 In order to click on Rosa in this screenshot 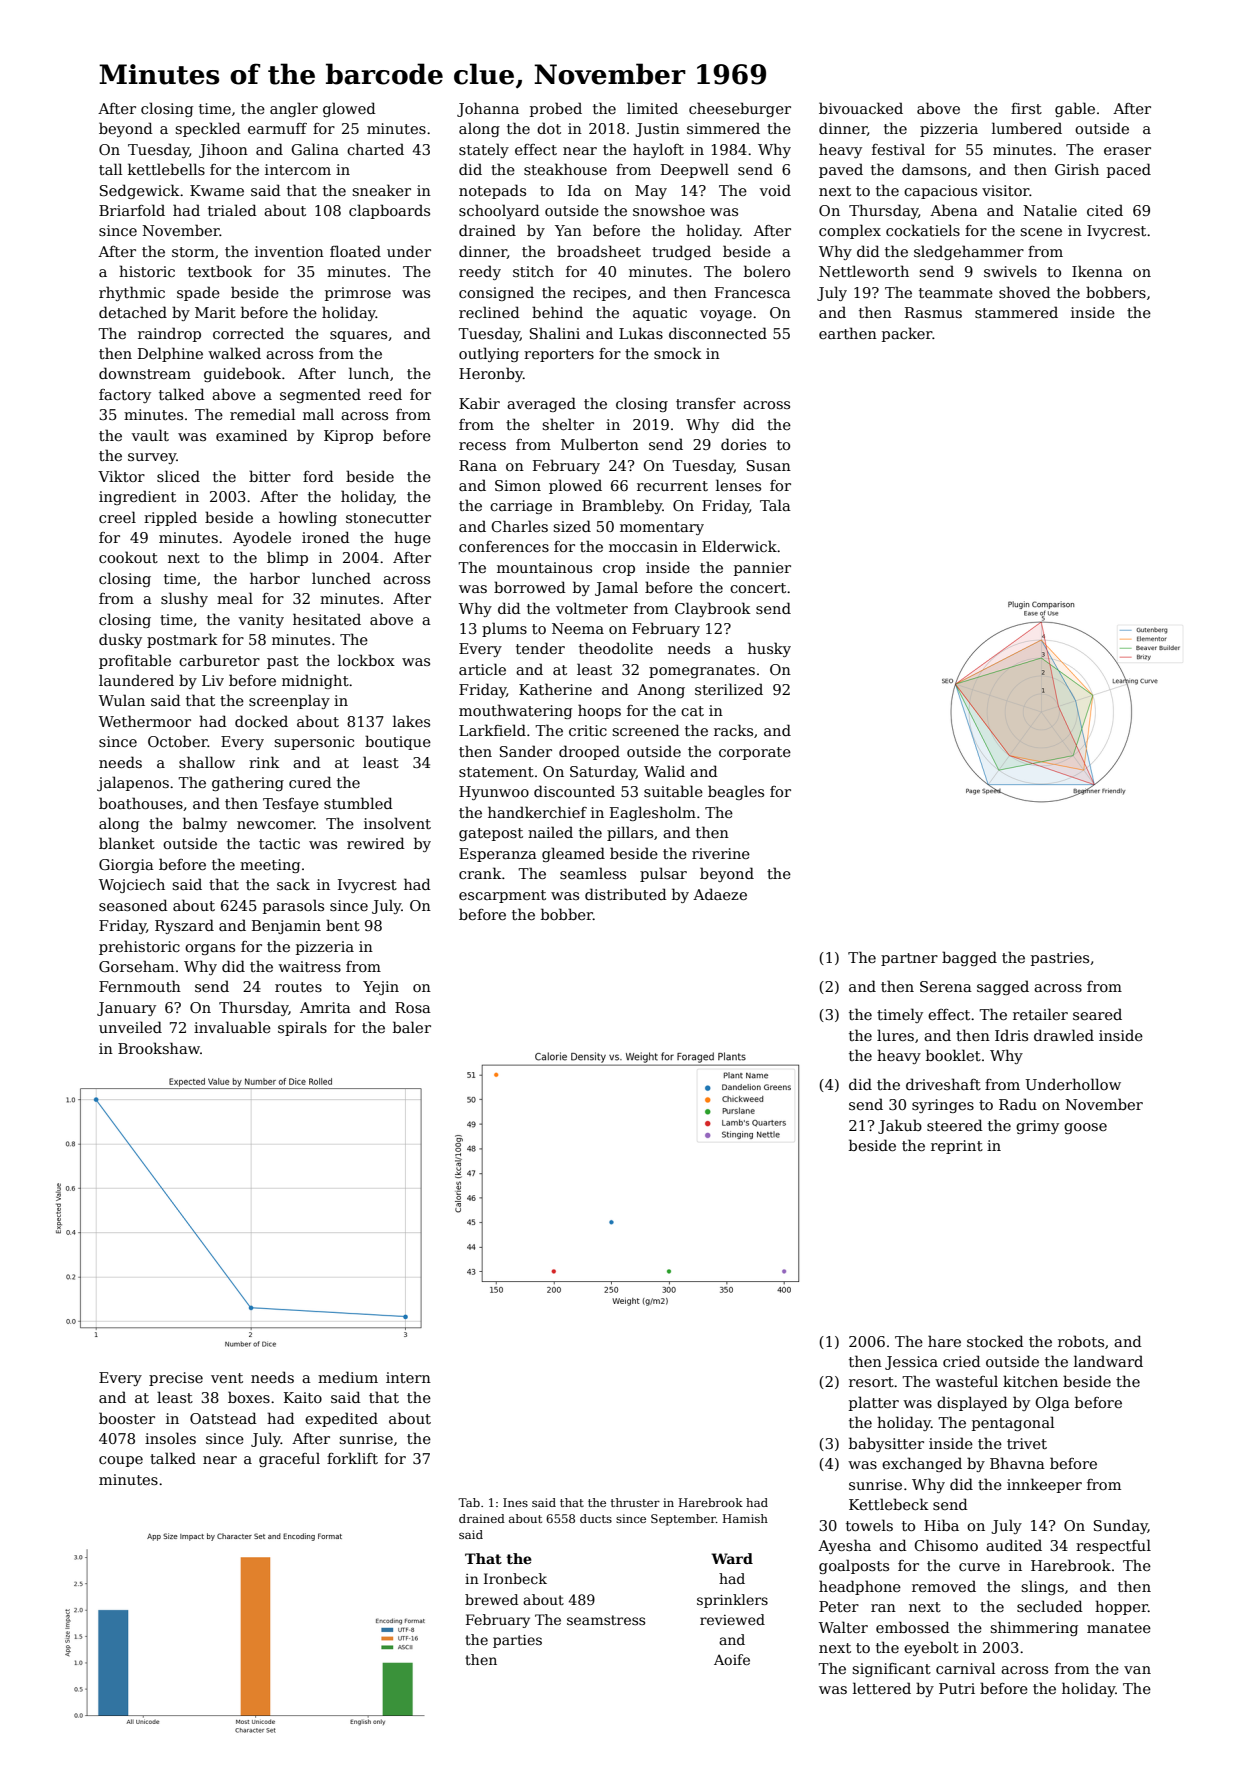, I will do `click(413, 1007)`.
